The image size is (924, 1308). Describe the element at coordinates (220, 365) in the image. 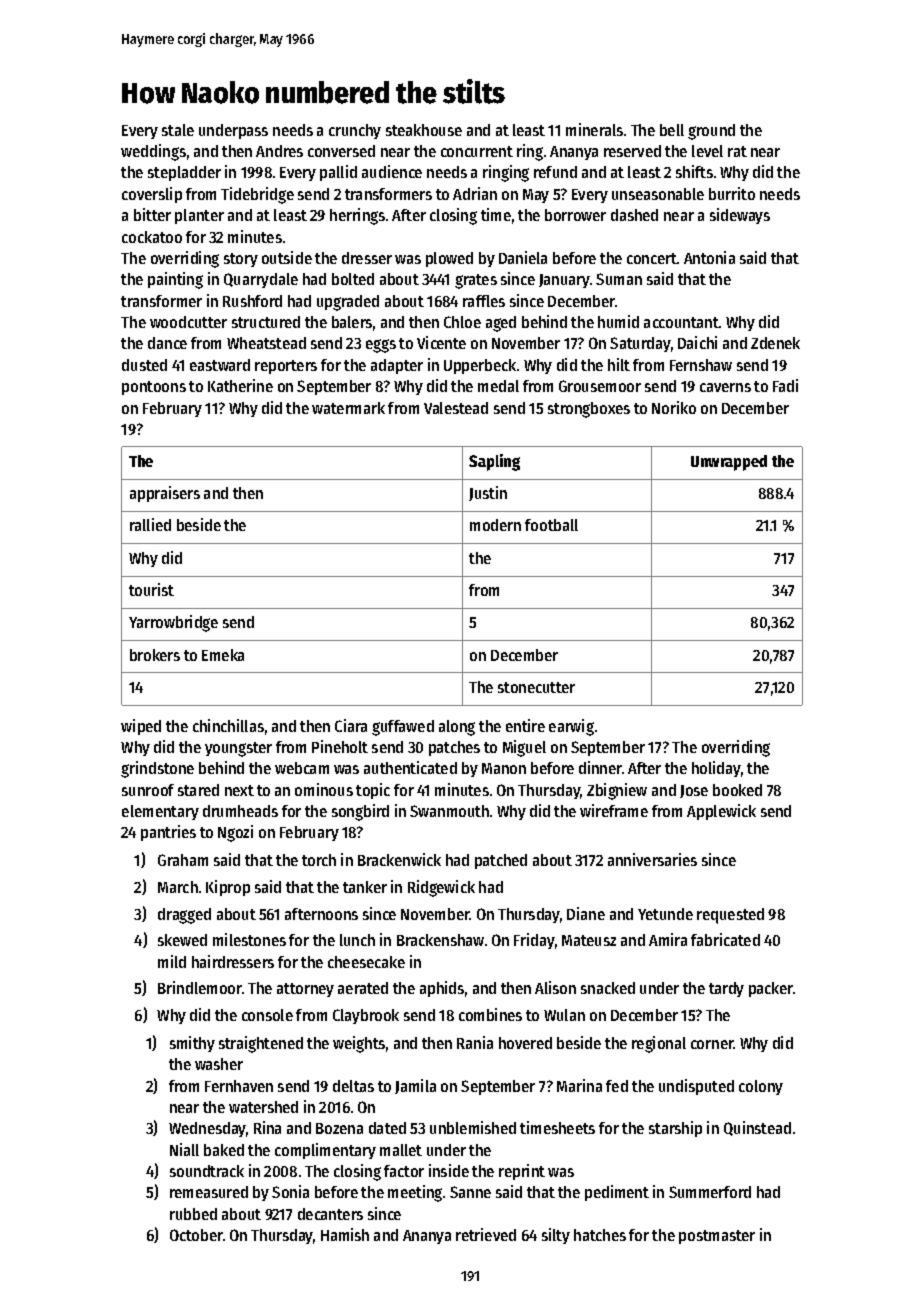

I see `eastward` at that location.
